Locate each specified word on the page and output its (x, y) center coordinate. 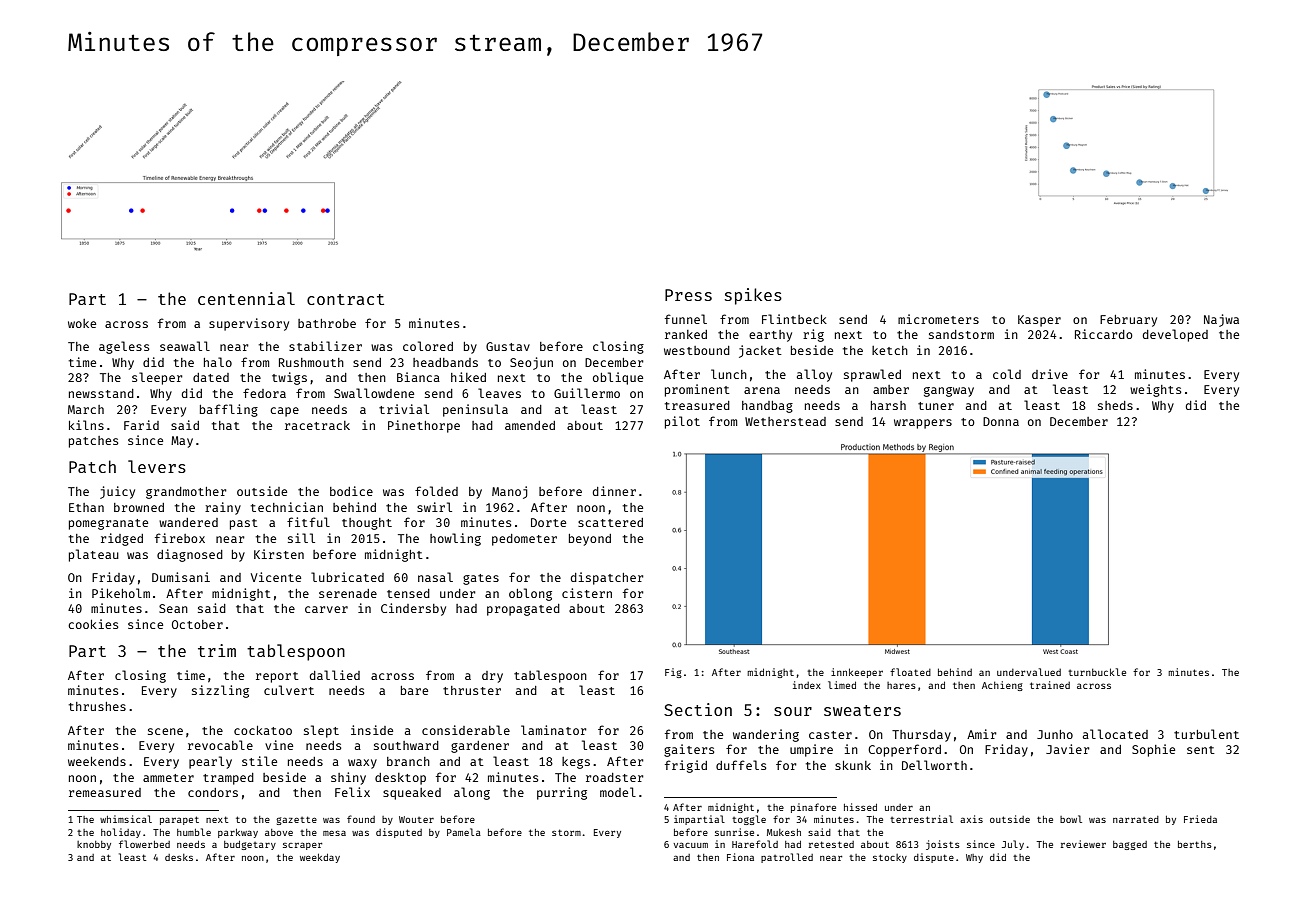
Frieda (1200, 819)
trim (217, 650)
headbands (445, 362)
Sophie (1153, 750)
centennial (246, 298)
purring (562, 793)
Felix (352, 792)
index (807, 685)
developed (1175, 335)
